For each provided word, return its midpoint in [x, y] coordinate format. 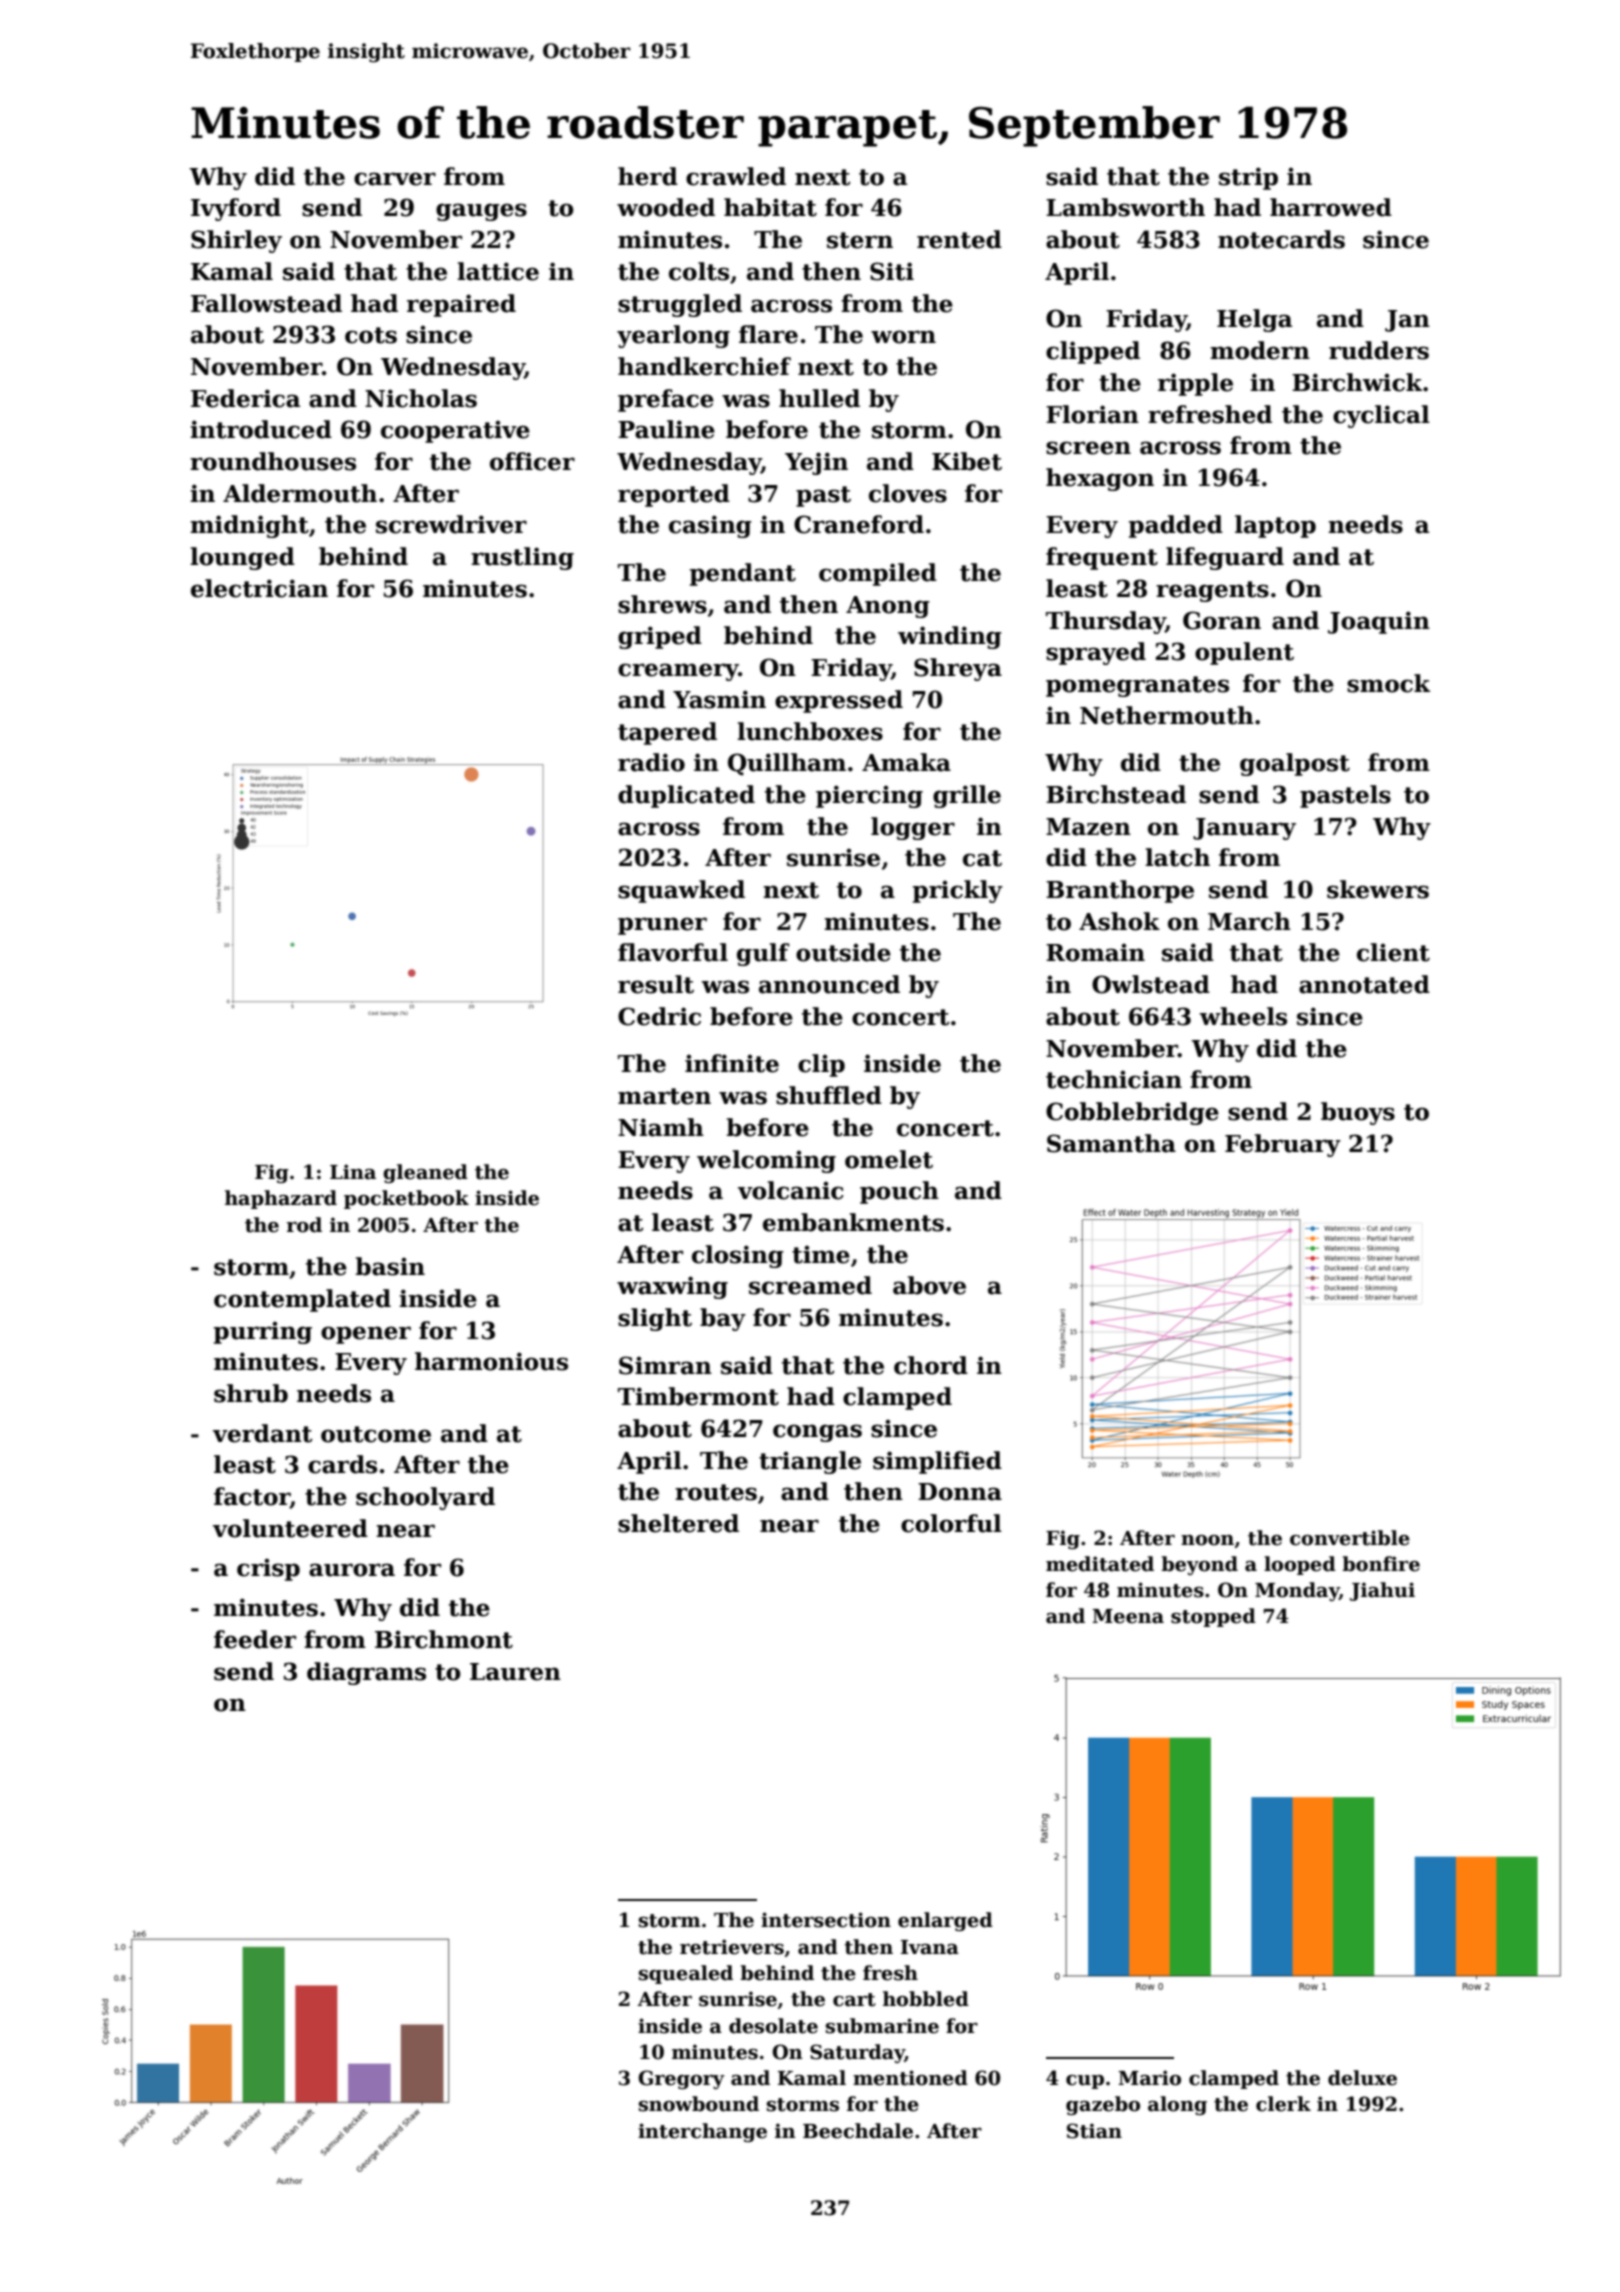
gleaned [425, 1173]
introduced [261, 429]
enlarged [945, 1921]
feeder [255, 1639]
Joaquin [1379, 622]
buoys [1358, 1113]
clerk [1283, 2104]
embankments [853, 1222]
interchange [702, 2132]
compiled [878, 574]
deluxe [1362, 2078]
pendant [743, 574]
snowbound [699, 2104]
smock [1388, 683]
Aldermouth [300, 493]
